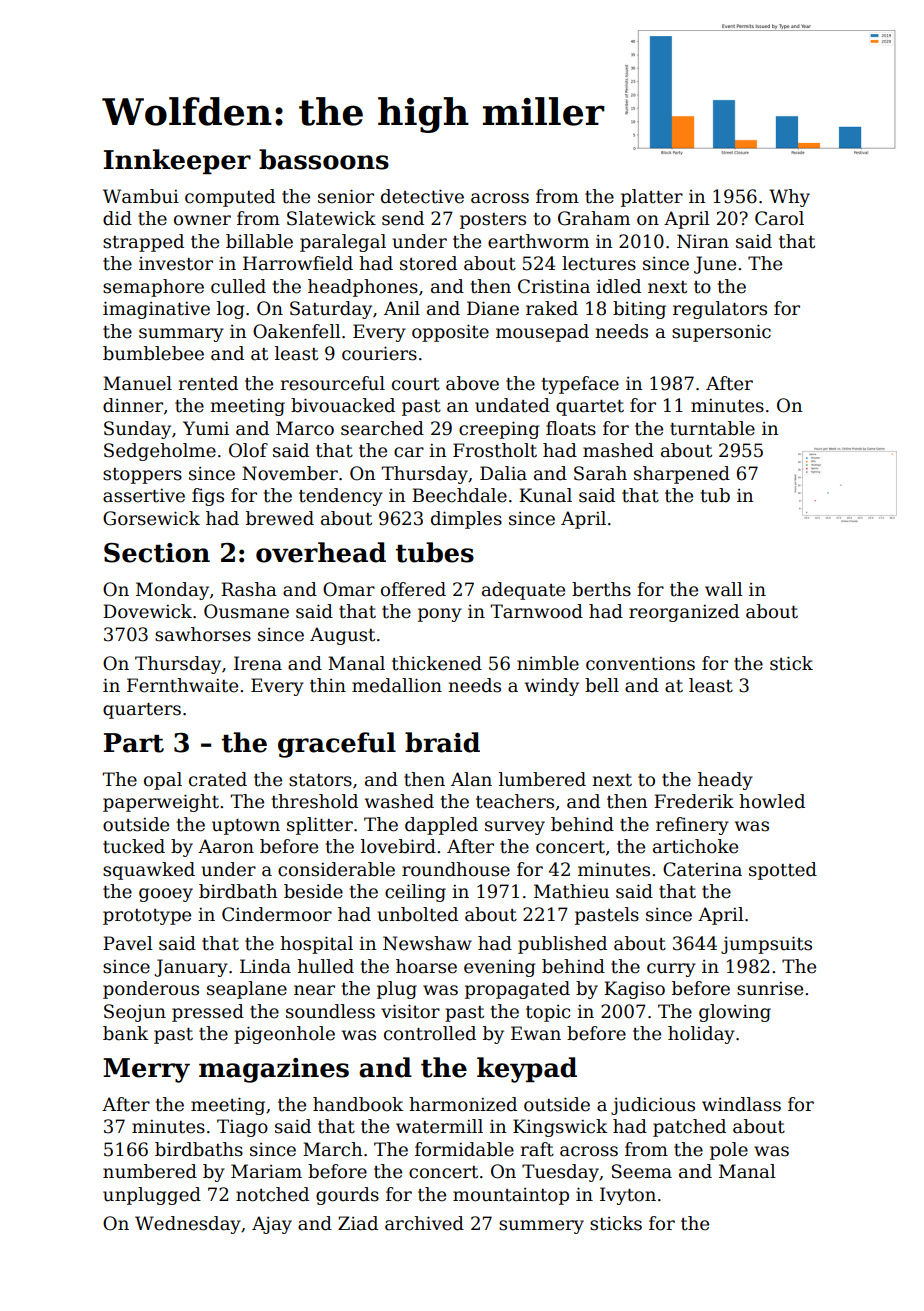 The height and width of the image is (1311, 924). Describe the element at coordinates (258, 663) in the image. I see `Irena` at that location.
